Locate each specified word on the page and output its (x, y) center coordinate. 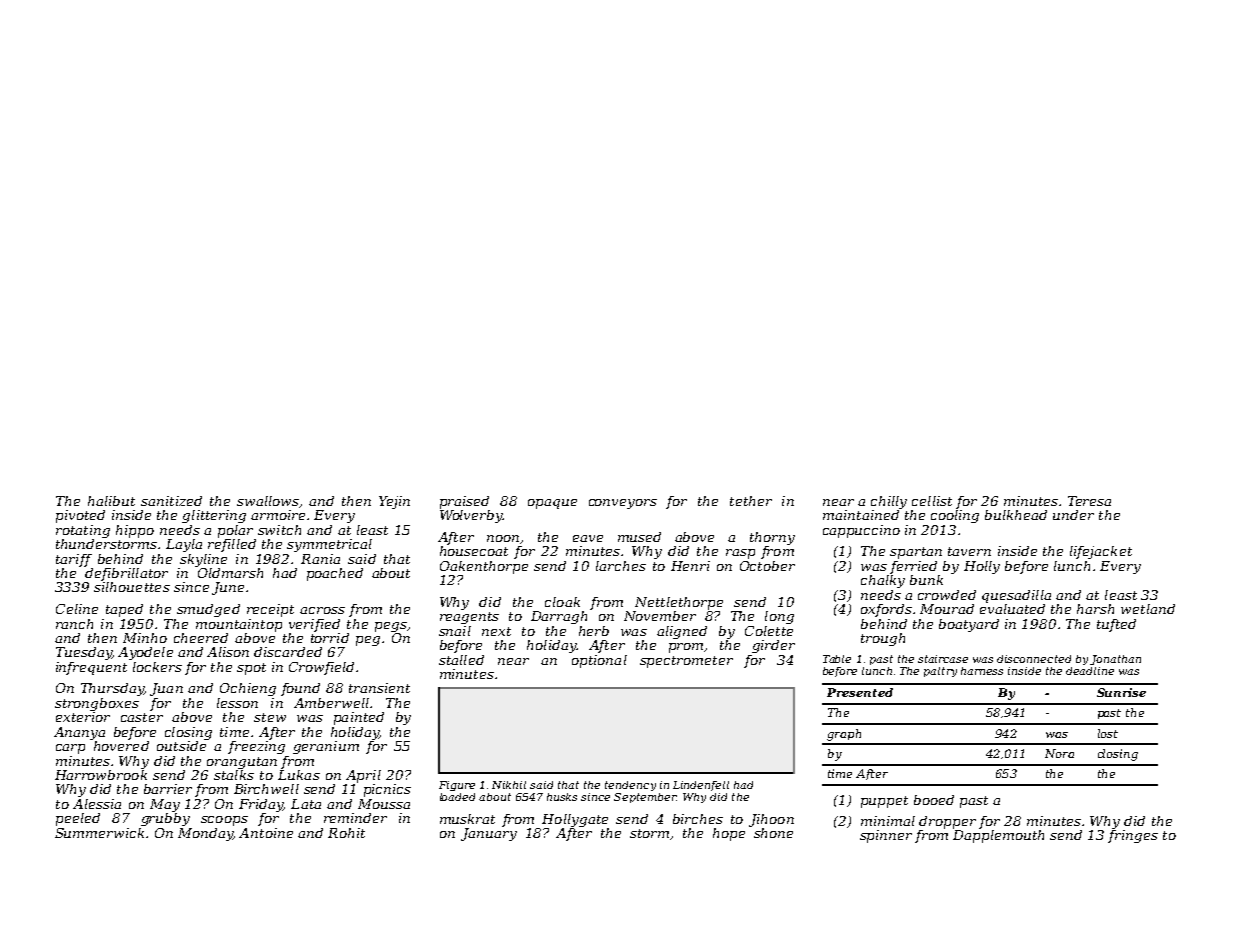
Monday (205, 834)
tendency (630, 786)
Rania (320, 559)
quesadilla (1016, 596)
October (767, 566)
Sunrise (1121, 692)
